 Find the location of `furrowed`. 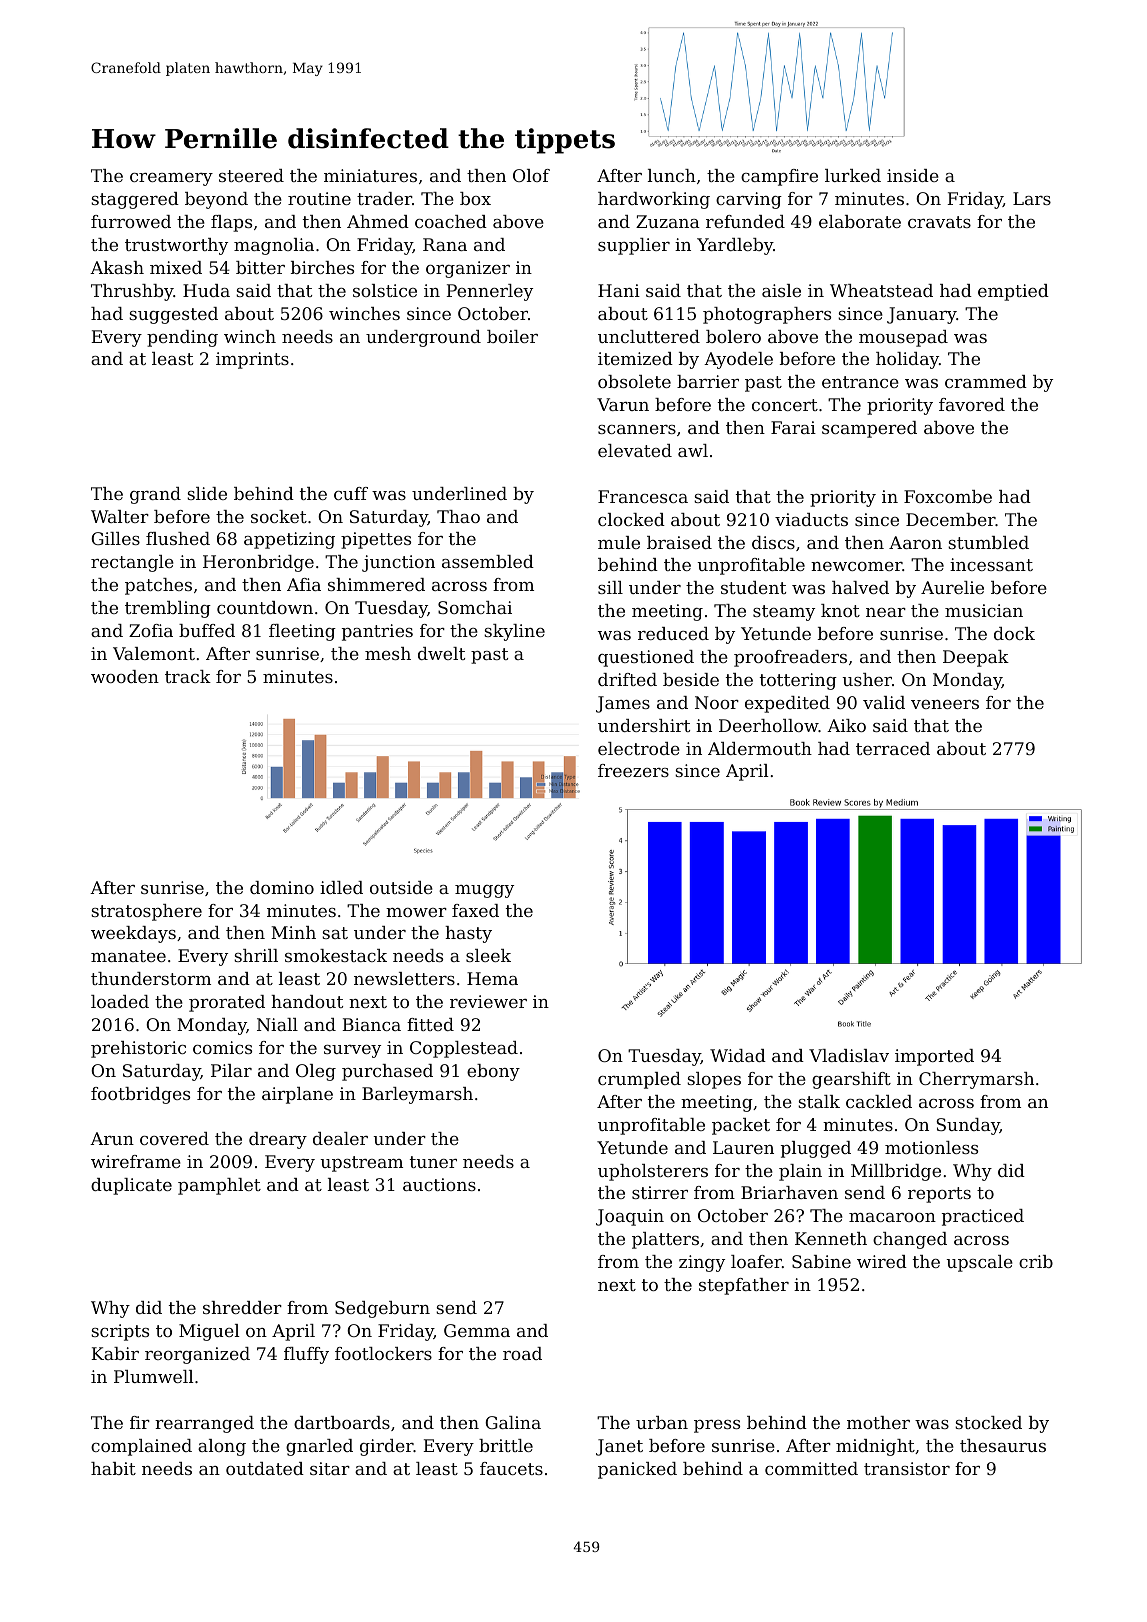

furrowed is located at coordinates (131, 221).
